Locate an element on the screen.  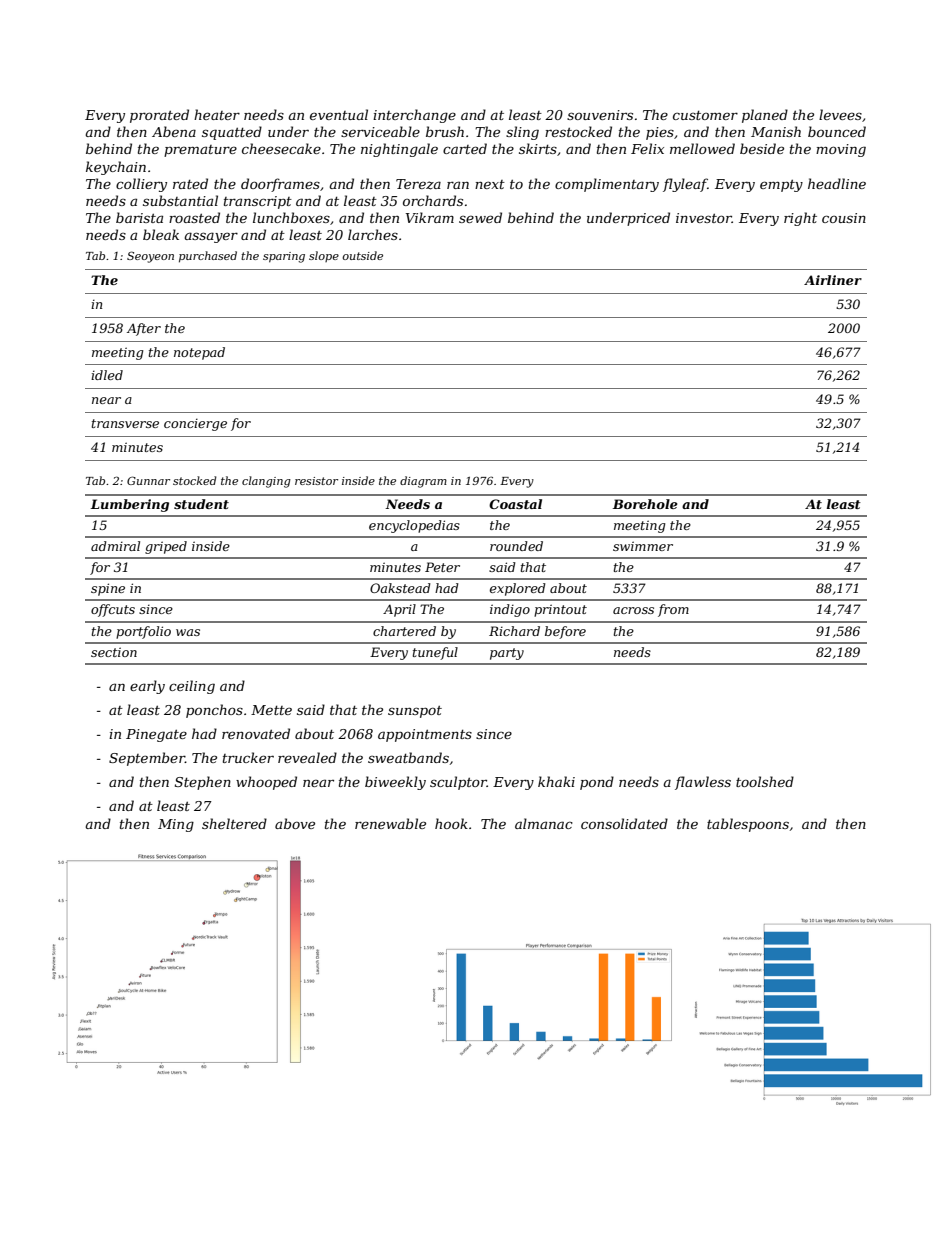
offcuts is located at coordinates (113, 610).
